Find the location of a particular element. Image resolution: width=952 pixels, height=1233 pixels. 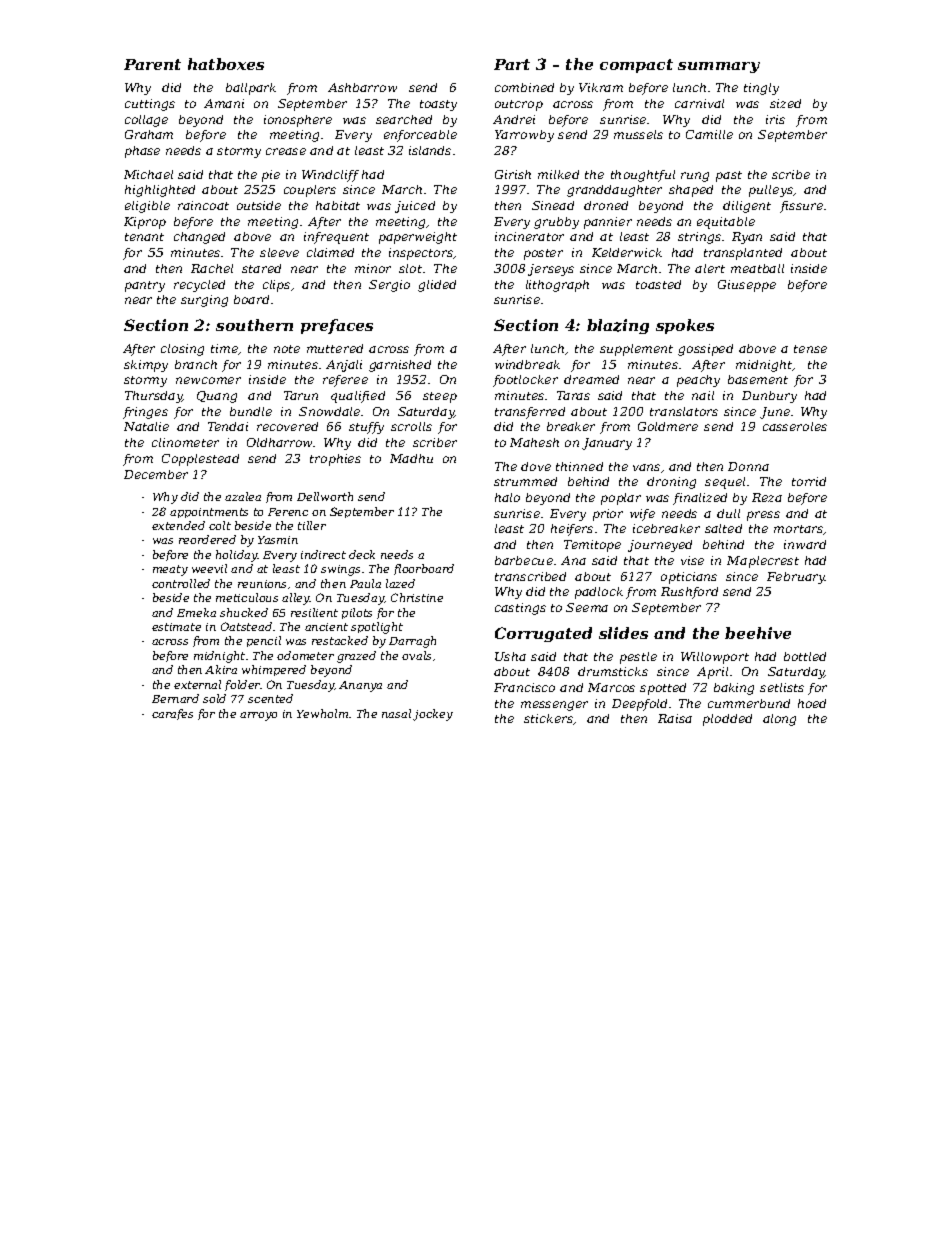

tingly is located at coordinates (761, 89).
